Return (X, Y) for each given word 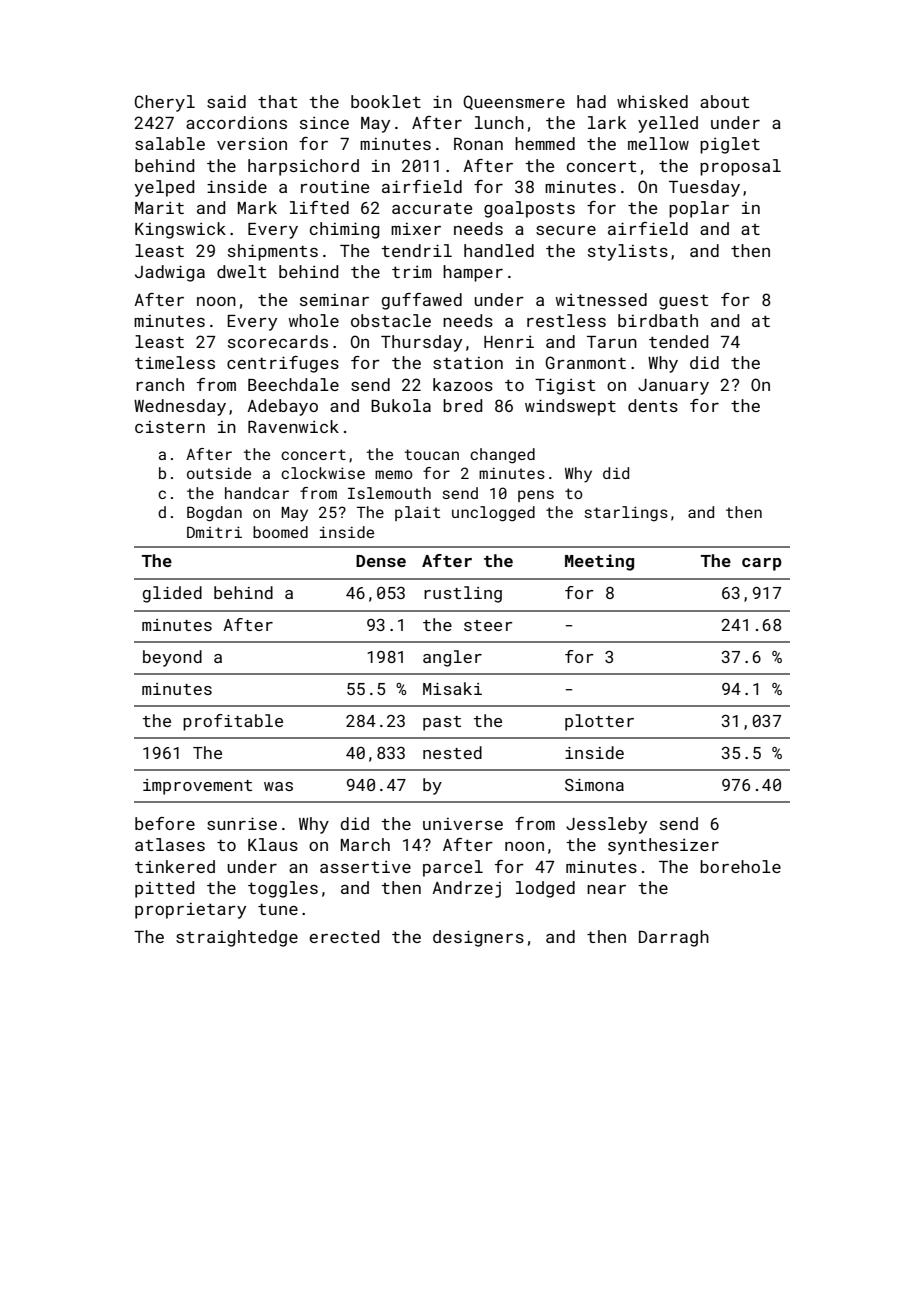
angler (452, 658)
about (724, 101)
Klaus (273, 844)
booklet (386, 101)
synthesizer (663, 846)
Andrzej (466, 889)
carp (762, 564)
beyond (172, 658)
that (277, 101)
